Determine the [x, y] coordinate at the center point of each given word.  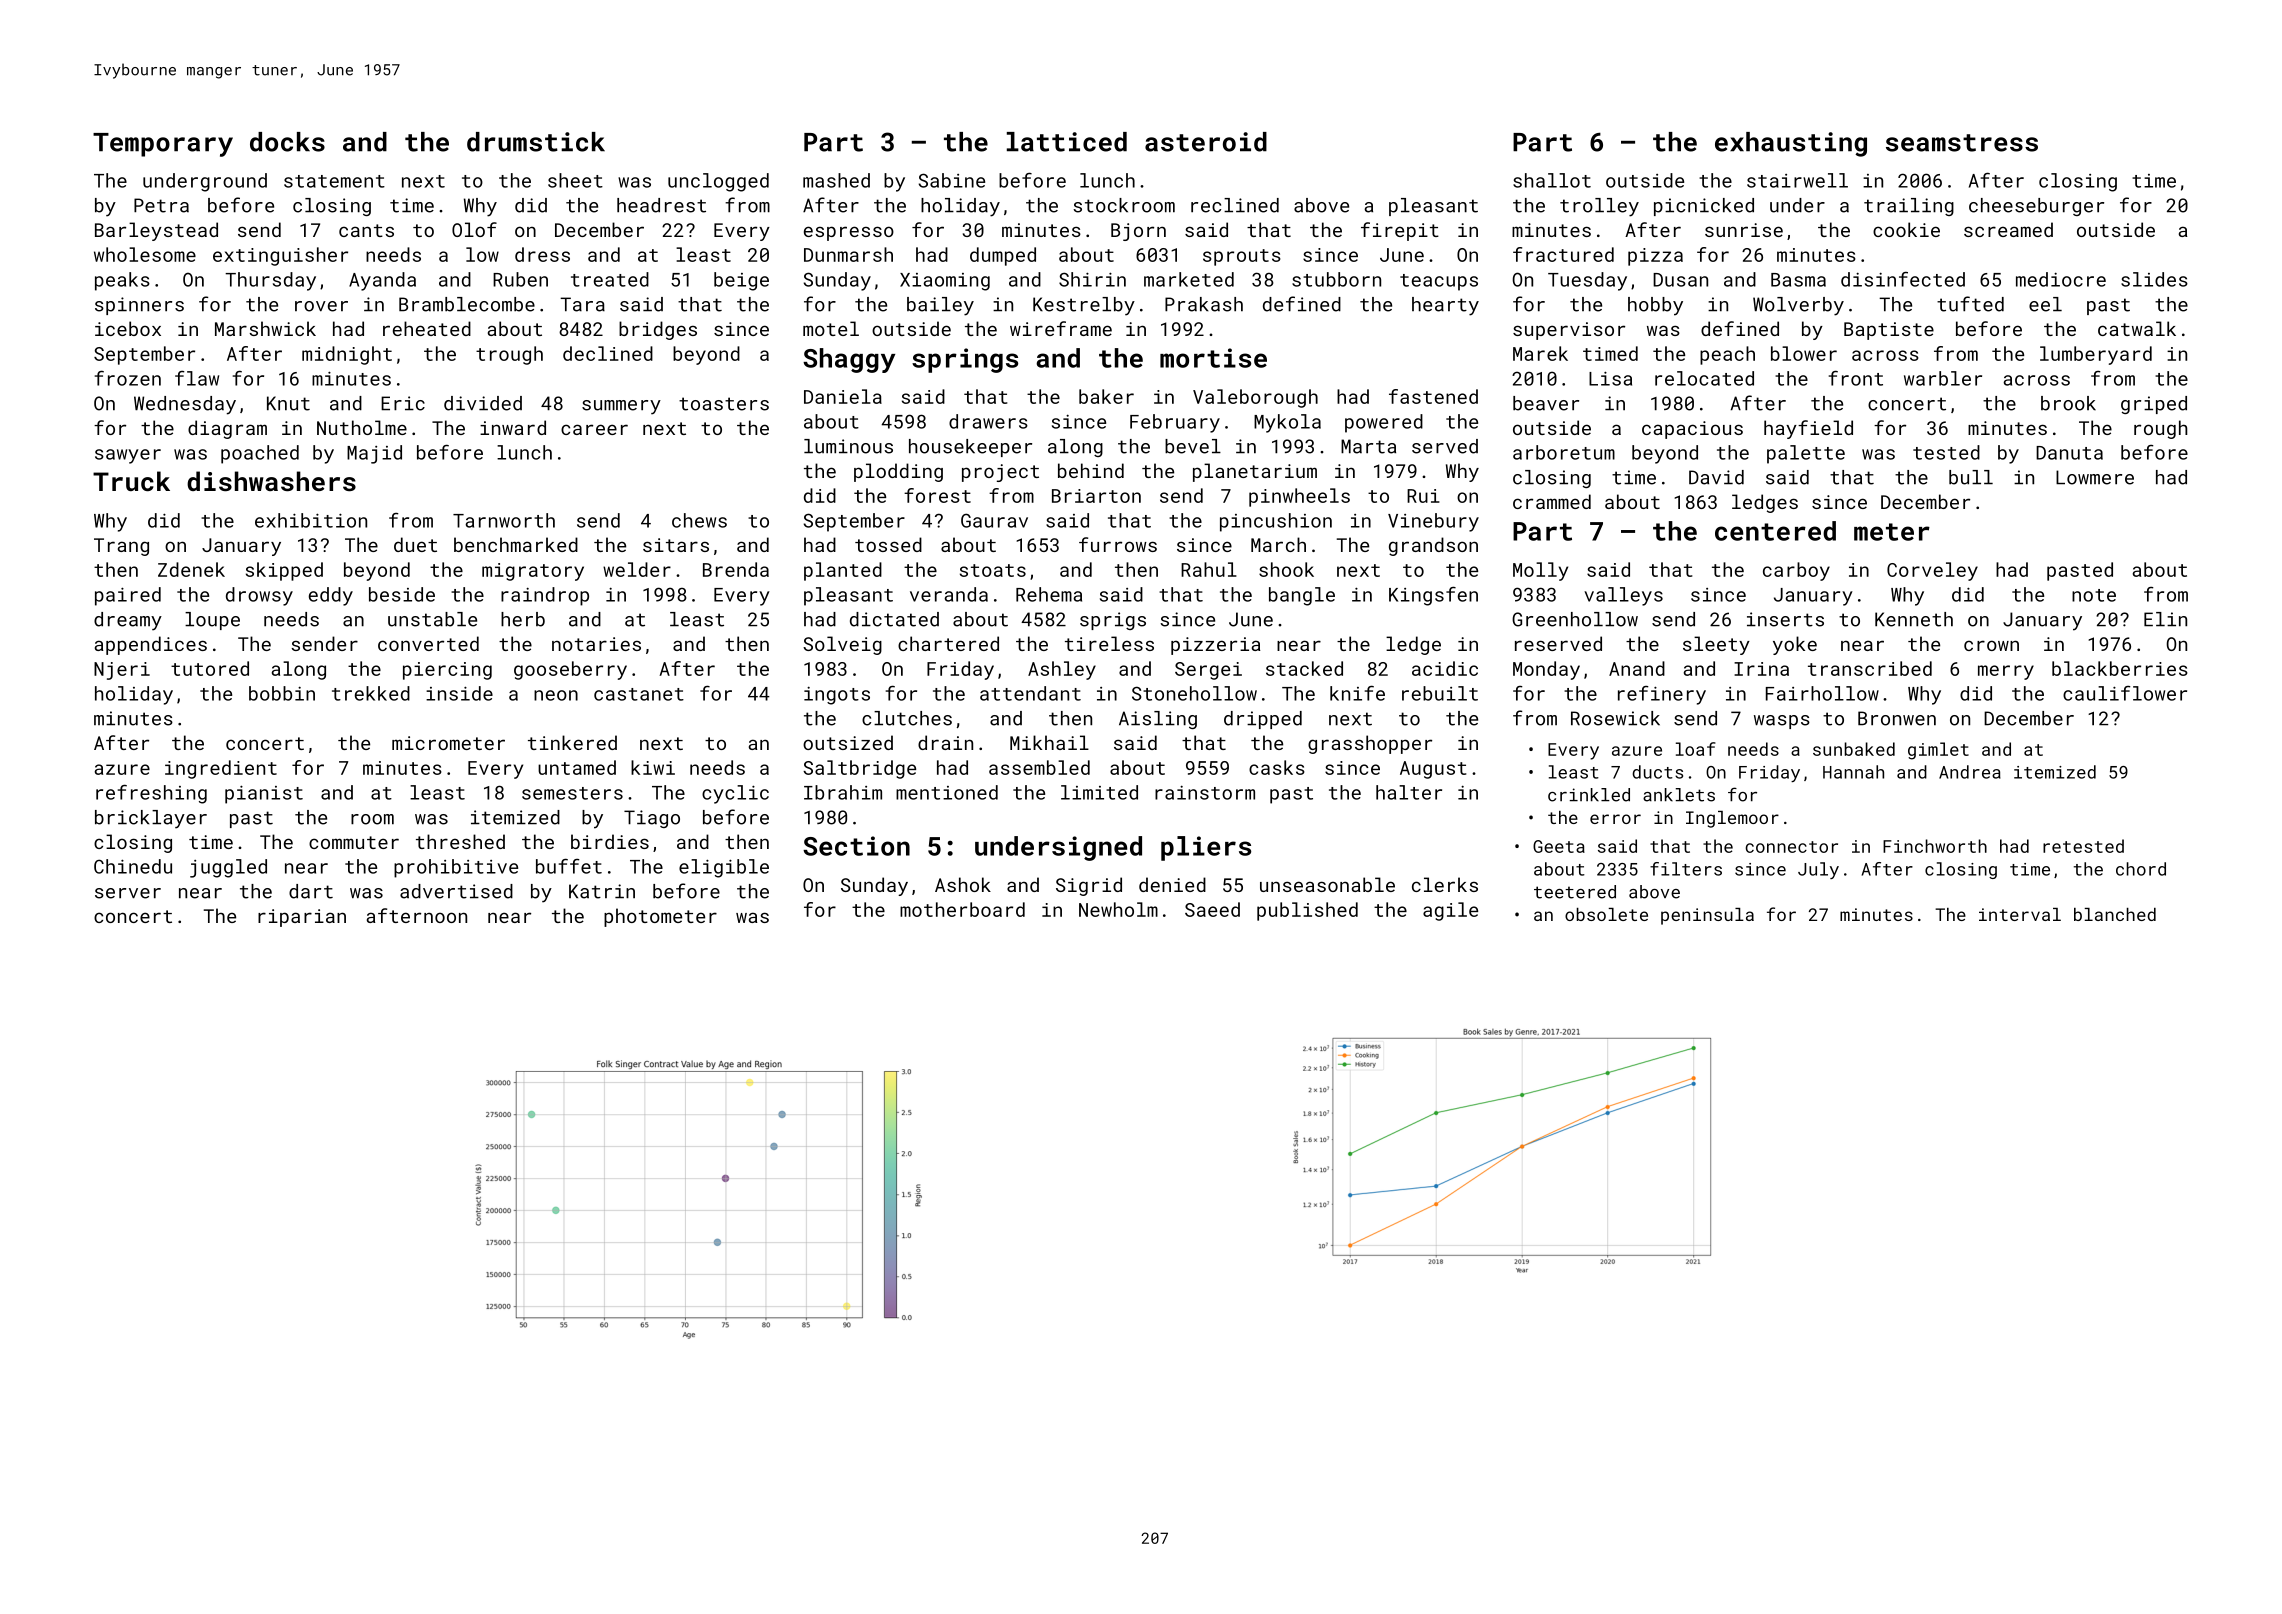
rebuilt [1440, 693]
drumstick [536, 142]
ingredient [221, 769]
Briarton [1096, 496]
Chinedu [133, 866]
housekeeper [970, 448]
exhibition [311, 520]
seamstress [1962, 143]
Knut [288, 403]
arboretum [1564, 452]
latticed [1067, 142]
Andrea [1970, 772]
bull [1971, 477]
